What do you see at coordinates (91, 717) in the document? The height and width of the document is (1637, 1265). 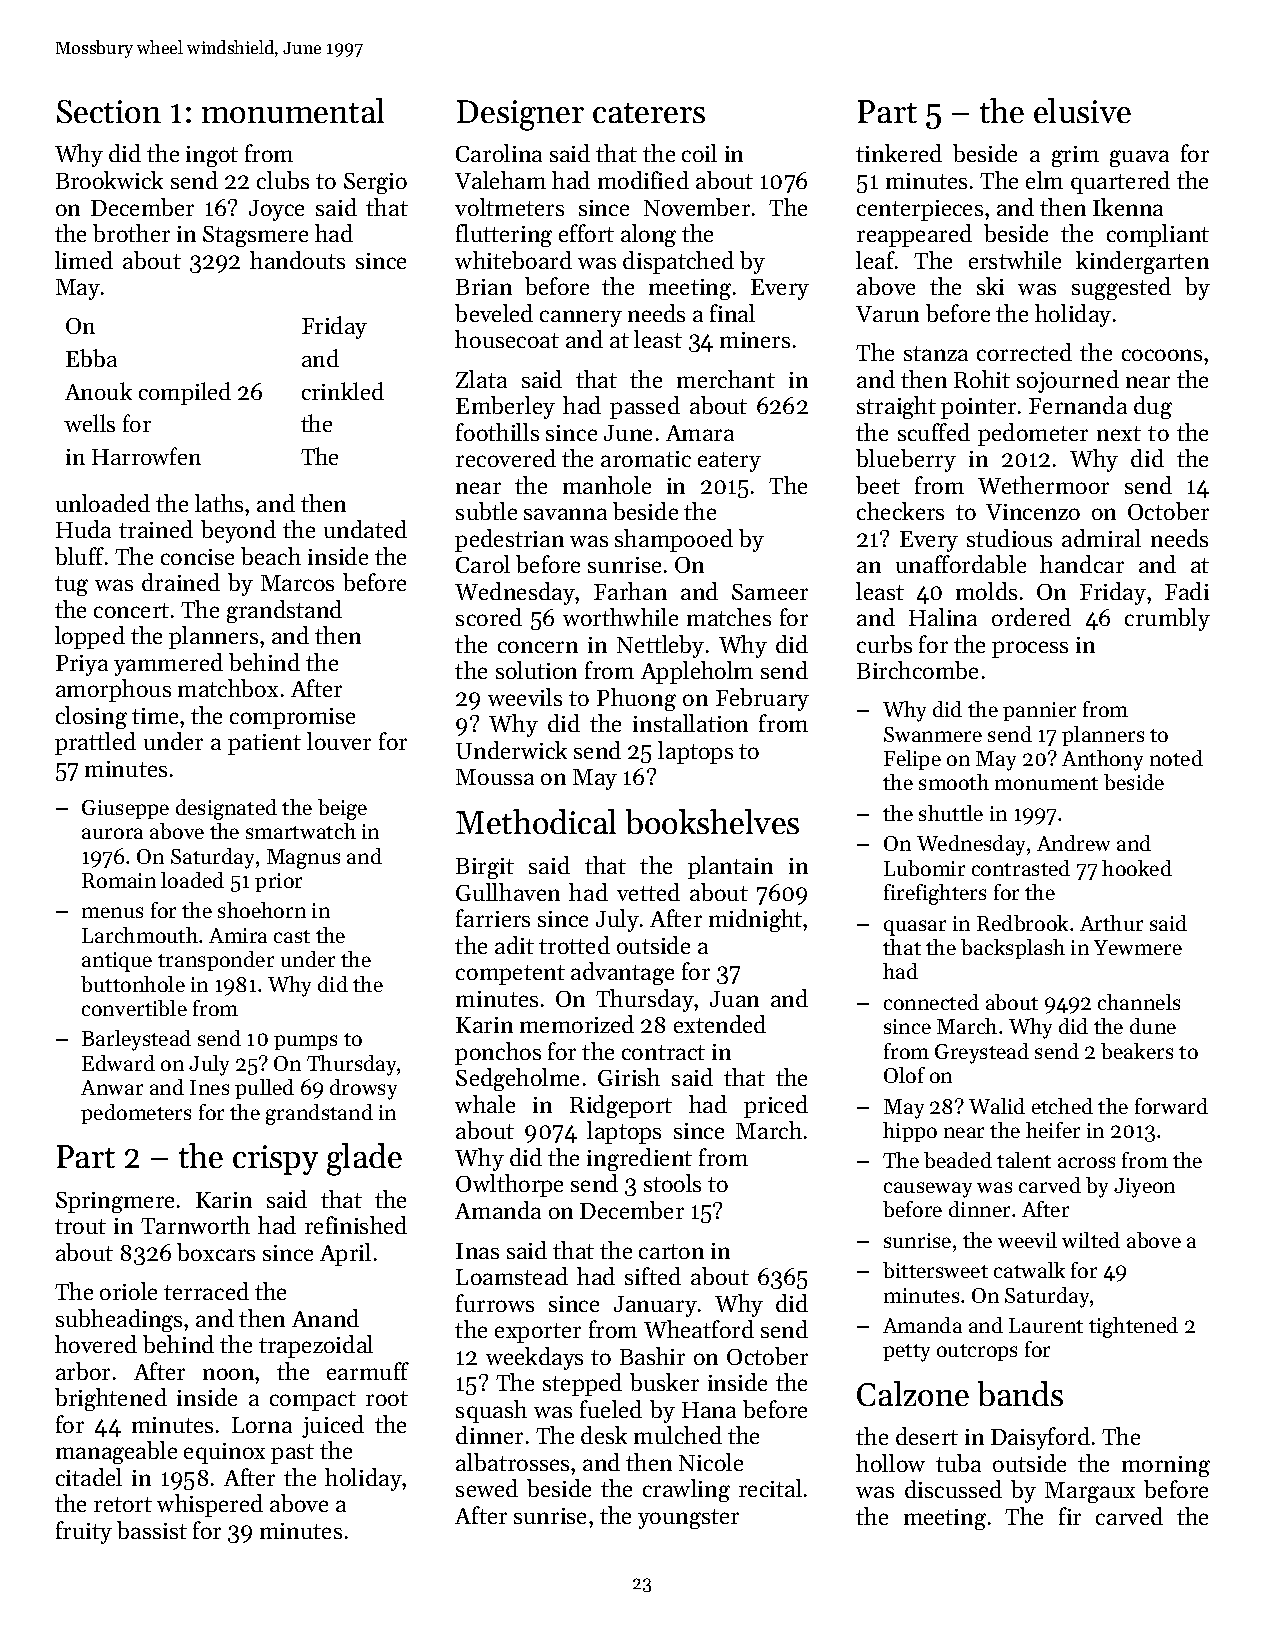 I see `closing` at bounding box center [91, 717].
